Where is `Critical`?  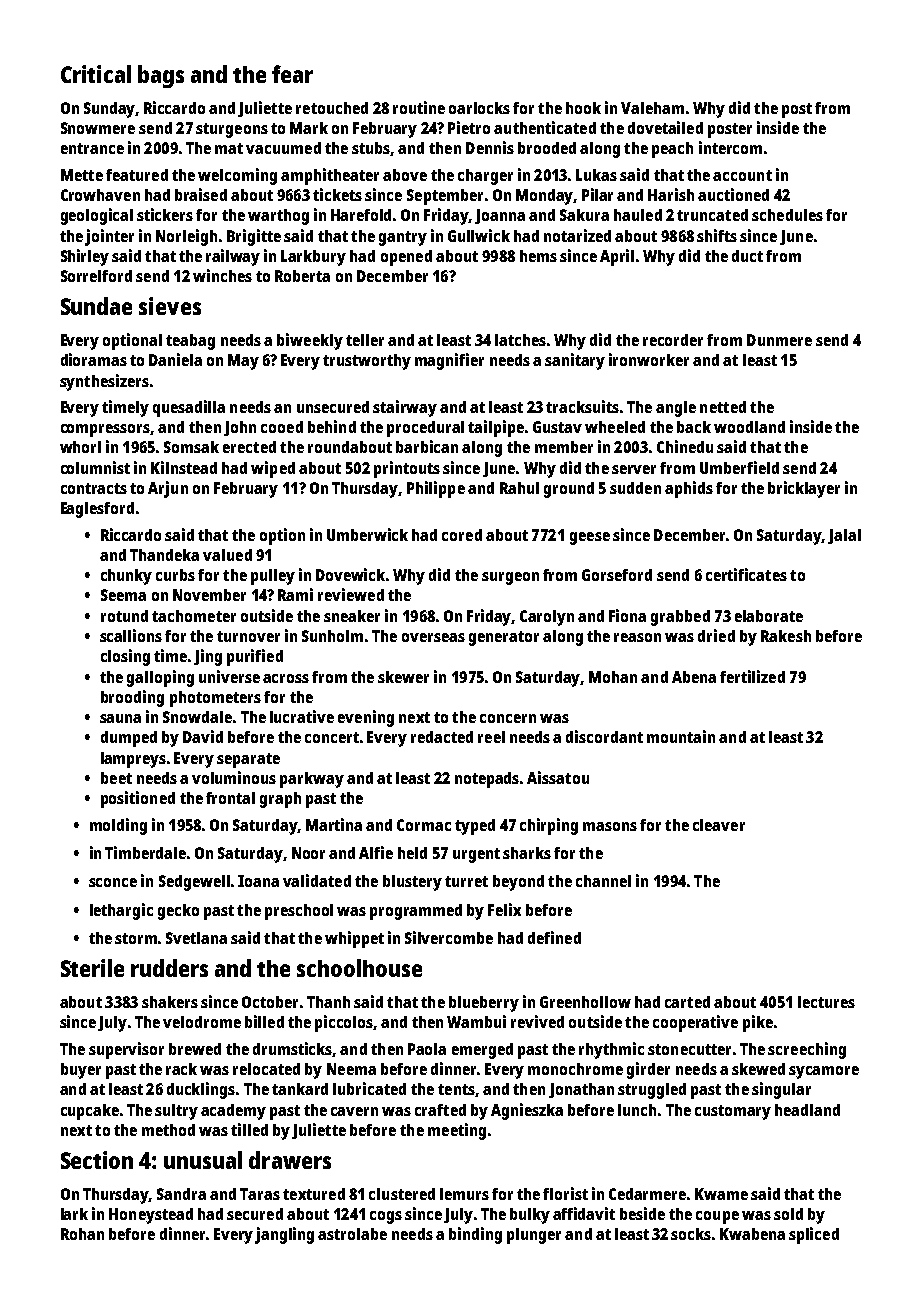
Critical is located at coordinates (96, 74).
